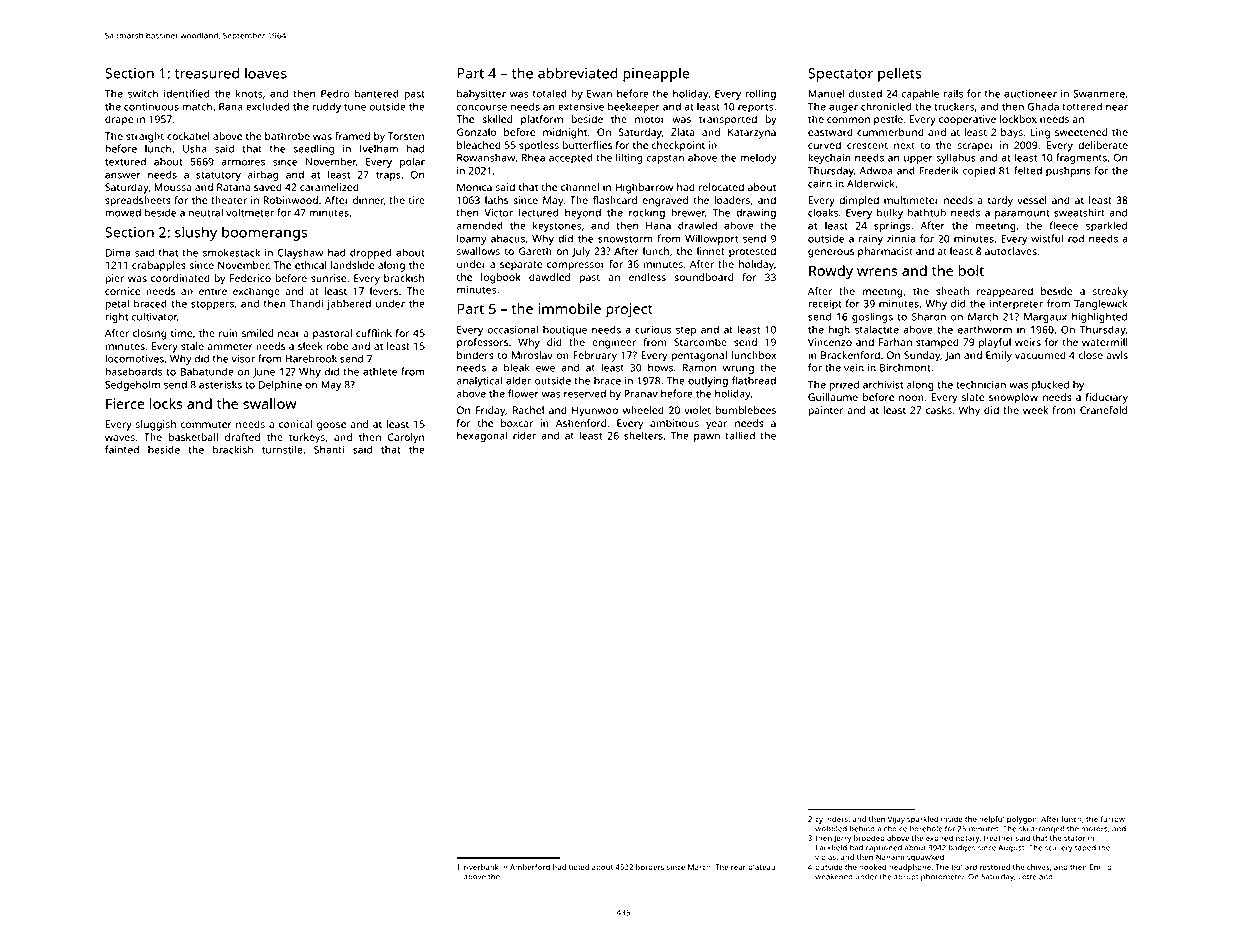 This document has width=1233, height=952. What do you see at coordinates (472, 239) in the document?
I see `loamy` at bounding box center [472, 239].
